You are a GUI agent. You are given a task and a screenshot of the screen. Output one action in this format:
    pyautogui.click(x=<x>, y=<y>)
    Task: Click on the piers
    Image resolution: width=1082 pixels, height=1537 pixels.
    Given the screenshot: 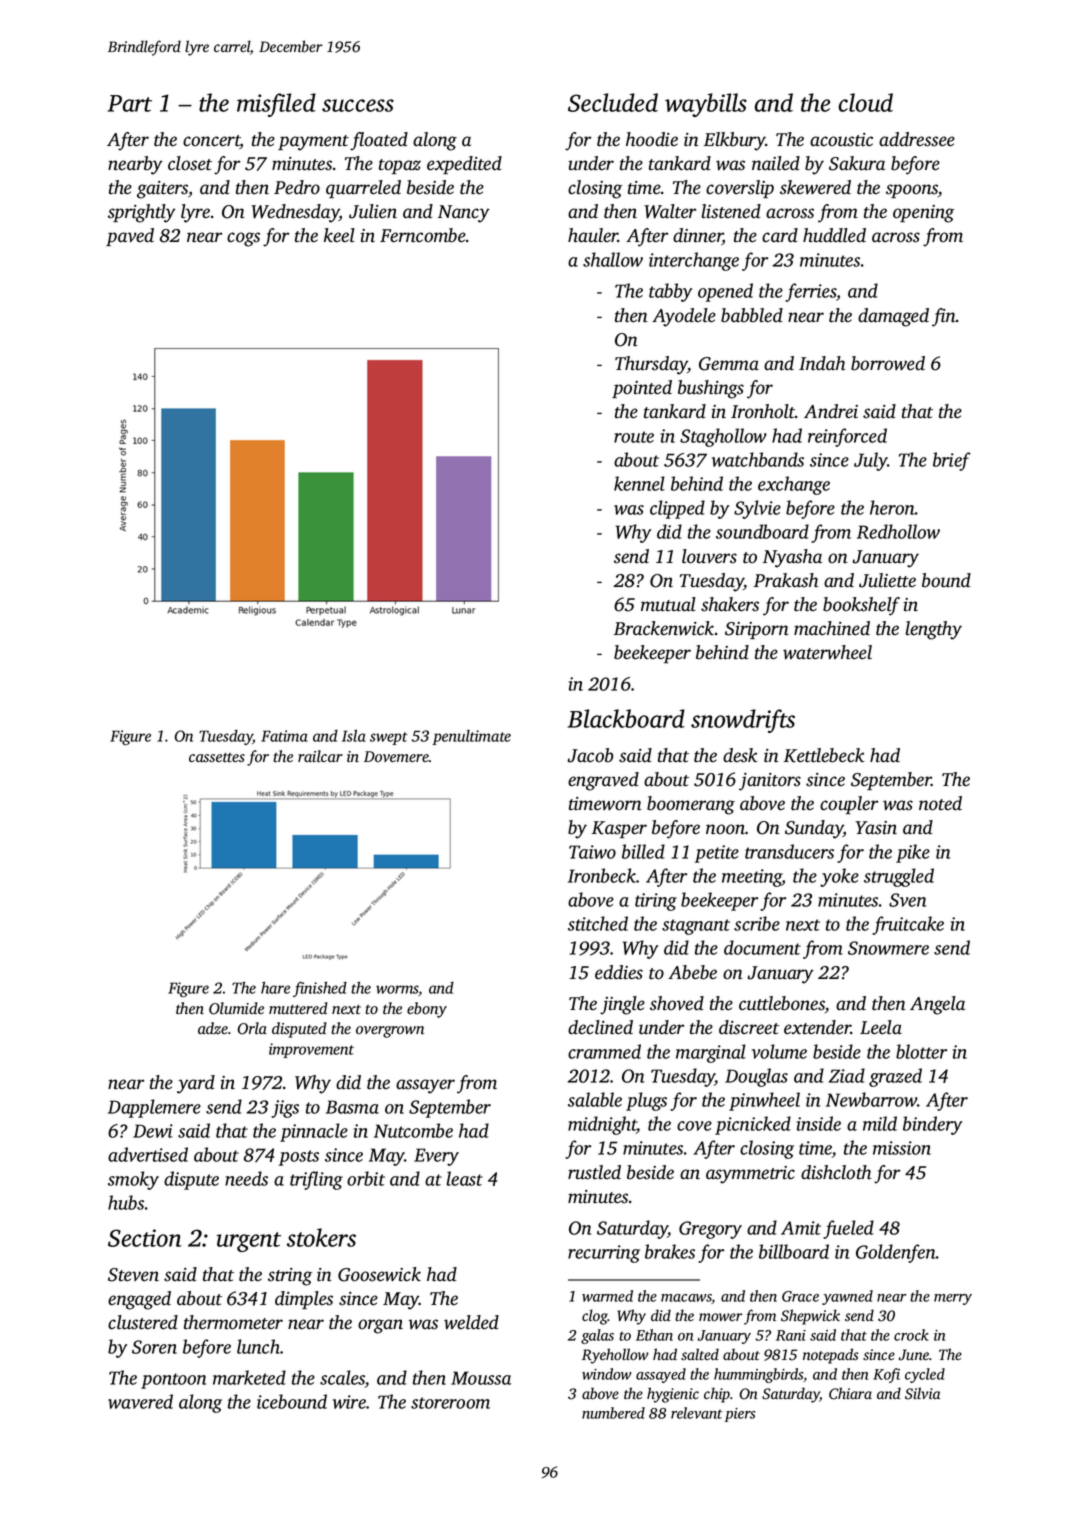 What is the action you would take?
    pyautogui.click(x=739, y=1415)
